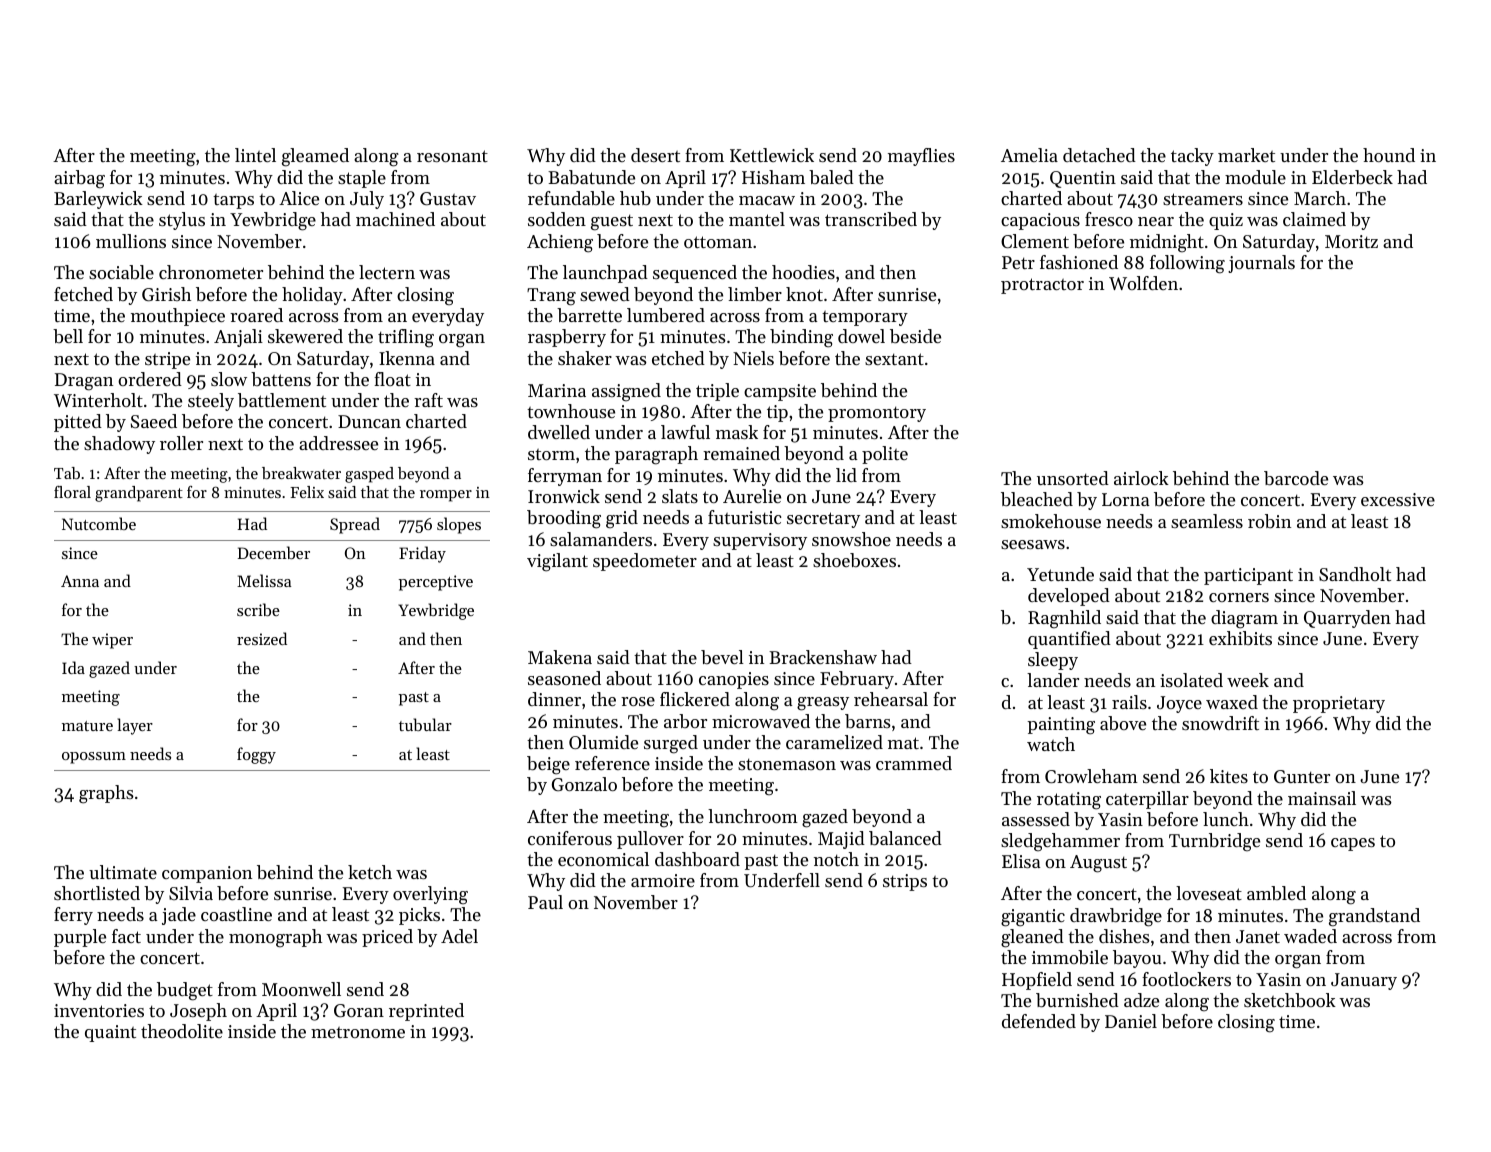  Describe the element at coordinates (548, 765) in the page. I see `beige` at that location.
